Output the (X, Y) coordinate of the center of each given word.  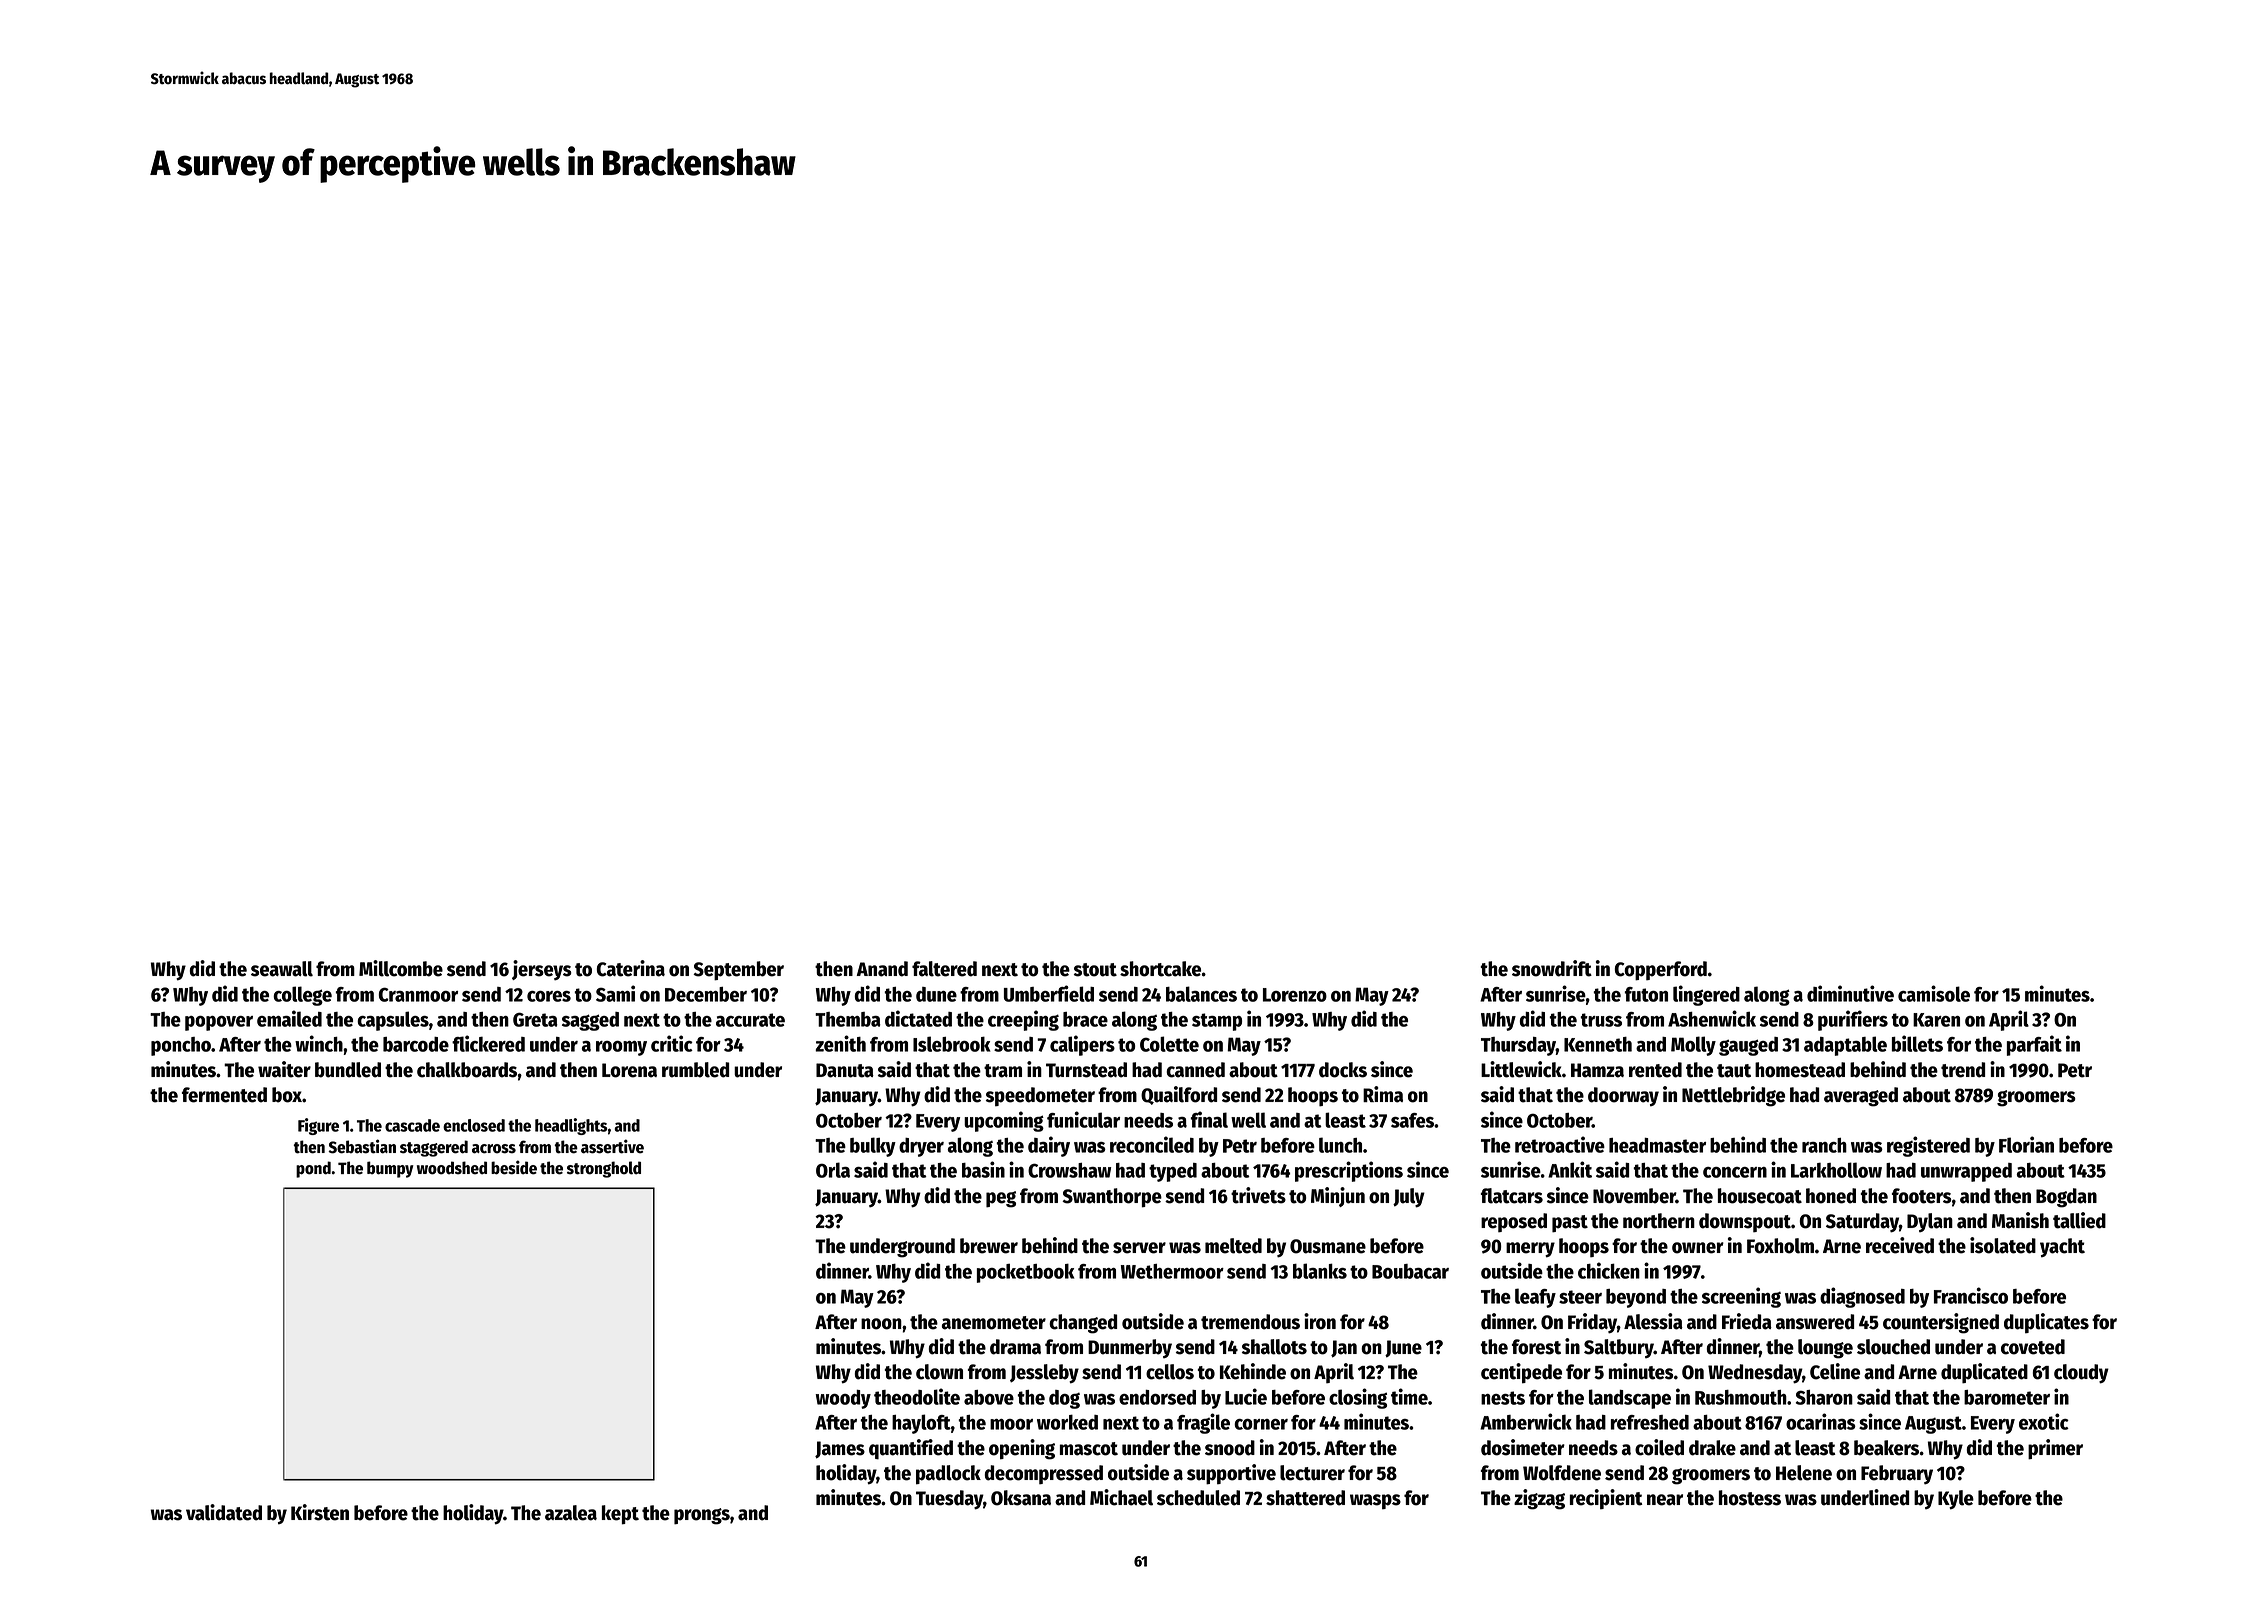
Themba (848, 1019)
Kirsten (320, 1512)
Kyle (1956, 1500)
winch (319, 1043)
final (1209, 1119)
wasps (1375, 1501)
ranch (1824, 1145)
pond (313, 1169)
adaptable (1845, 1046)
